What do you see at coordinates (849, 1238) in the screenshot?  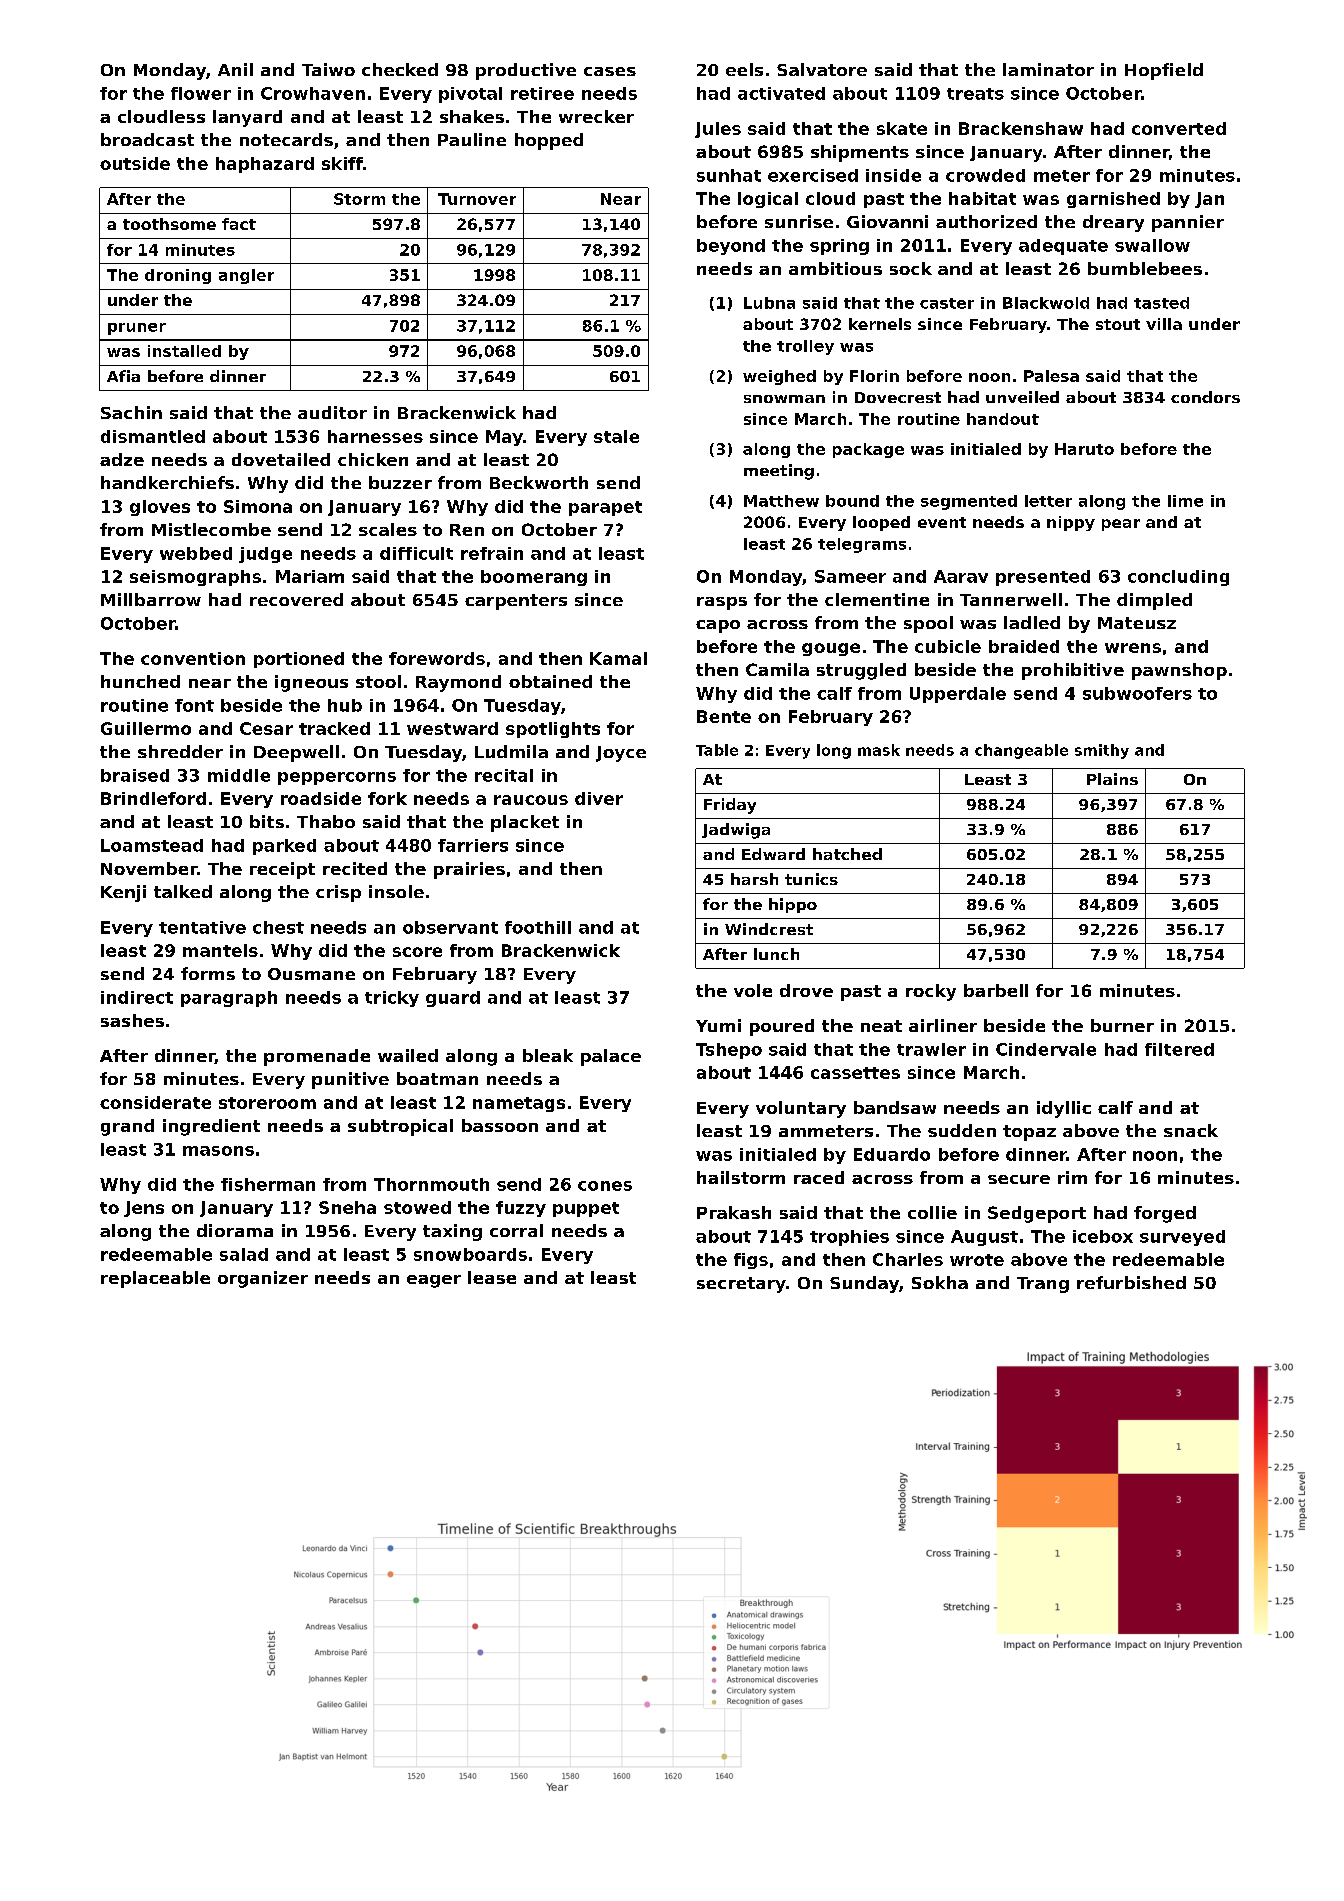 I see `trophies` at bounding box center [849, 1238].
